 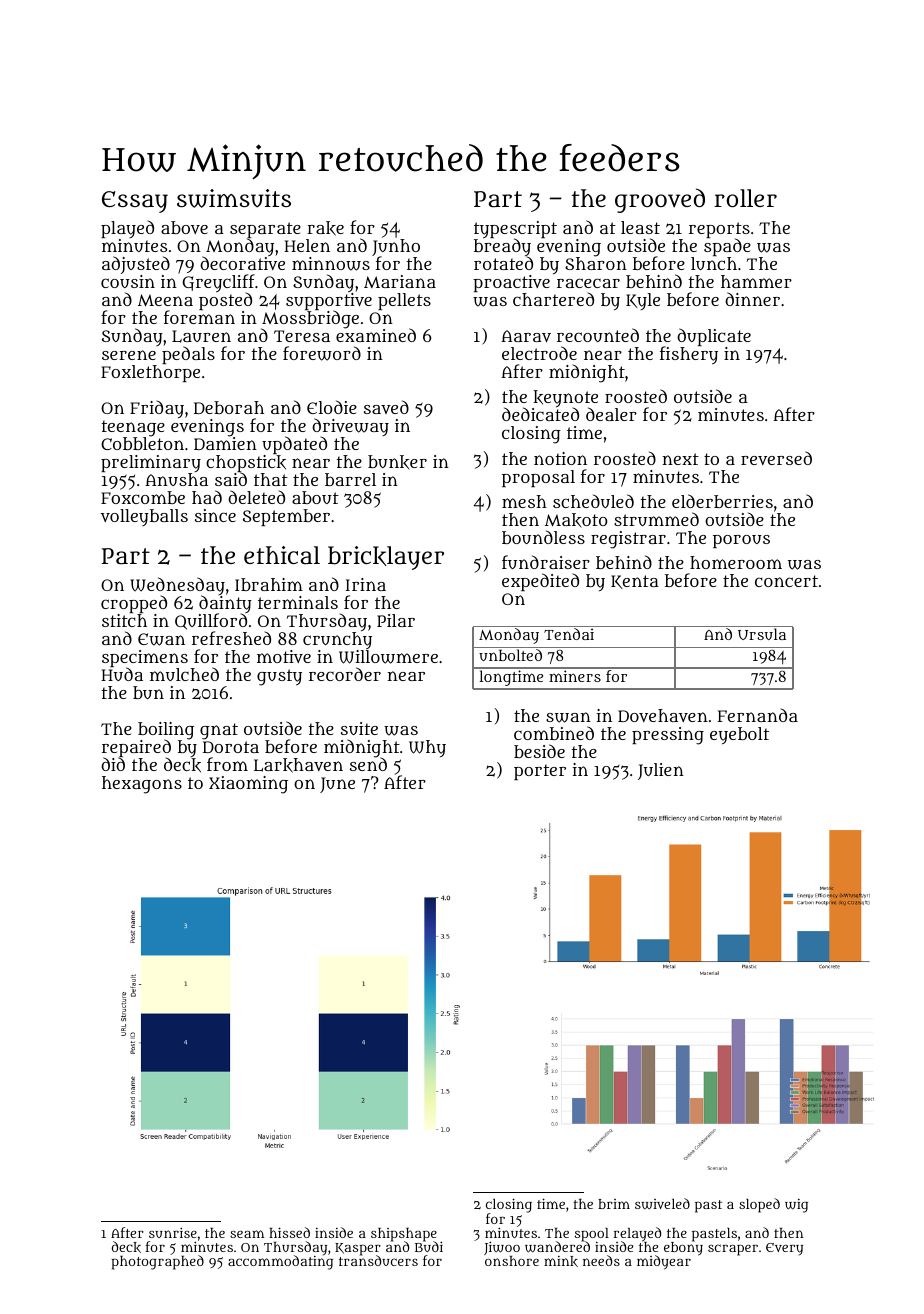 I want to click on swimsuits, so click(x=234, y=198).
